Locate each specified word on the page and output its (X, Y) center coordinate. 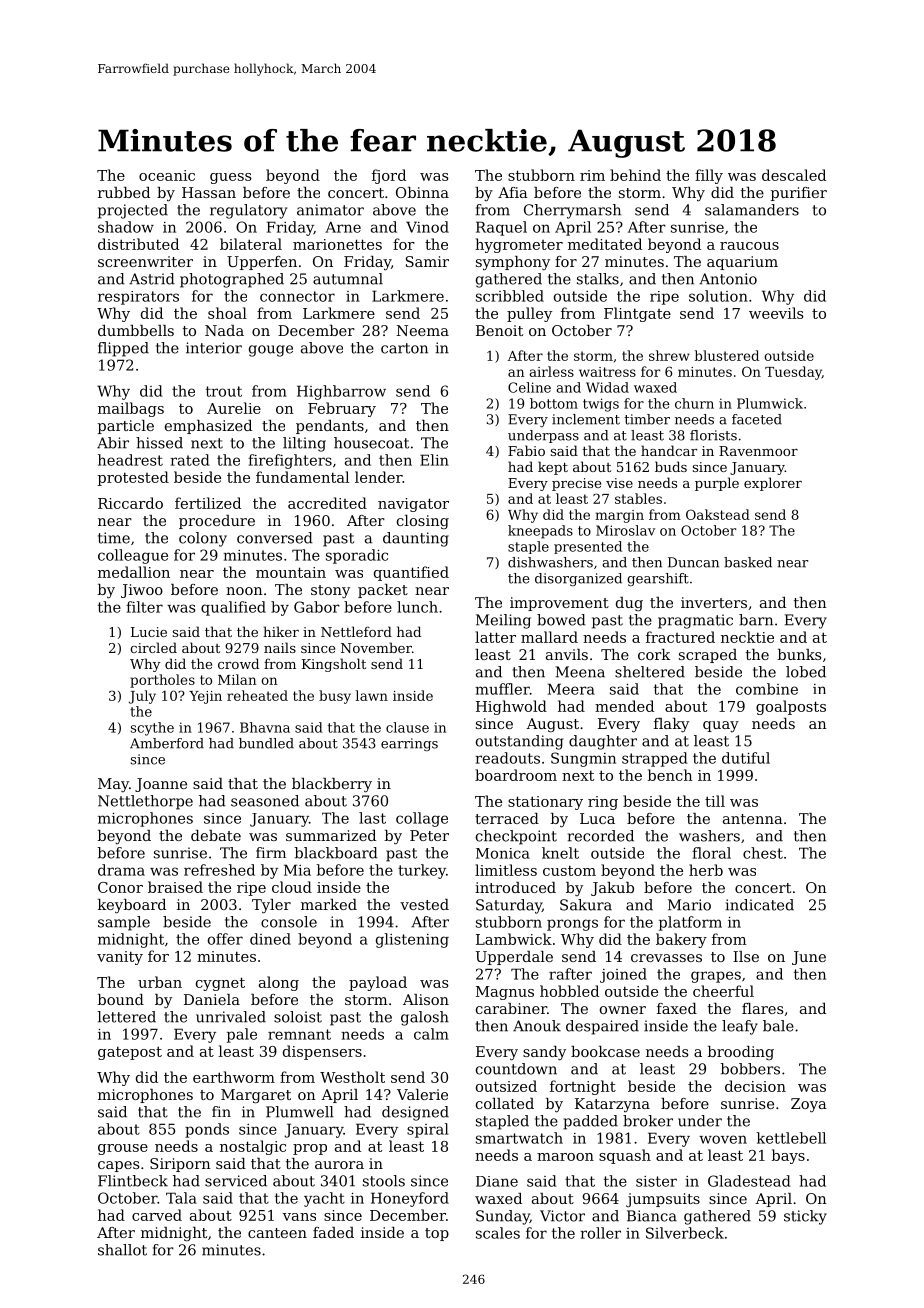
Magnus (505, 993)
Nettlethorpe (145, 802)
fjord (389, 176)
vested (424, 904)
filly (709, 176)
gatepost (130, 1053)
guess (231, 178)
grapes (716, 977)
